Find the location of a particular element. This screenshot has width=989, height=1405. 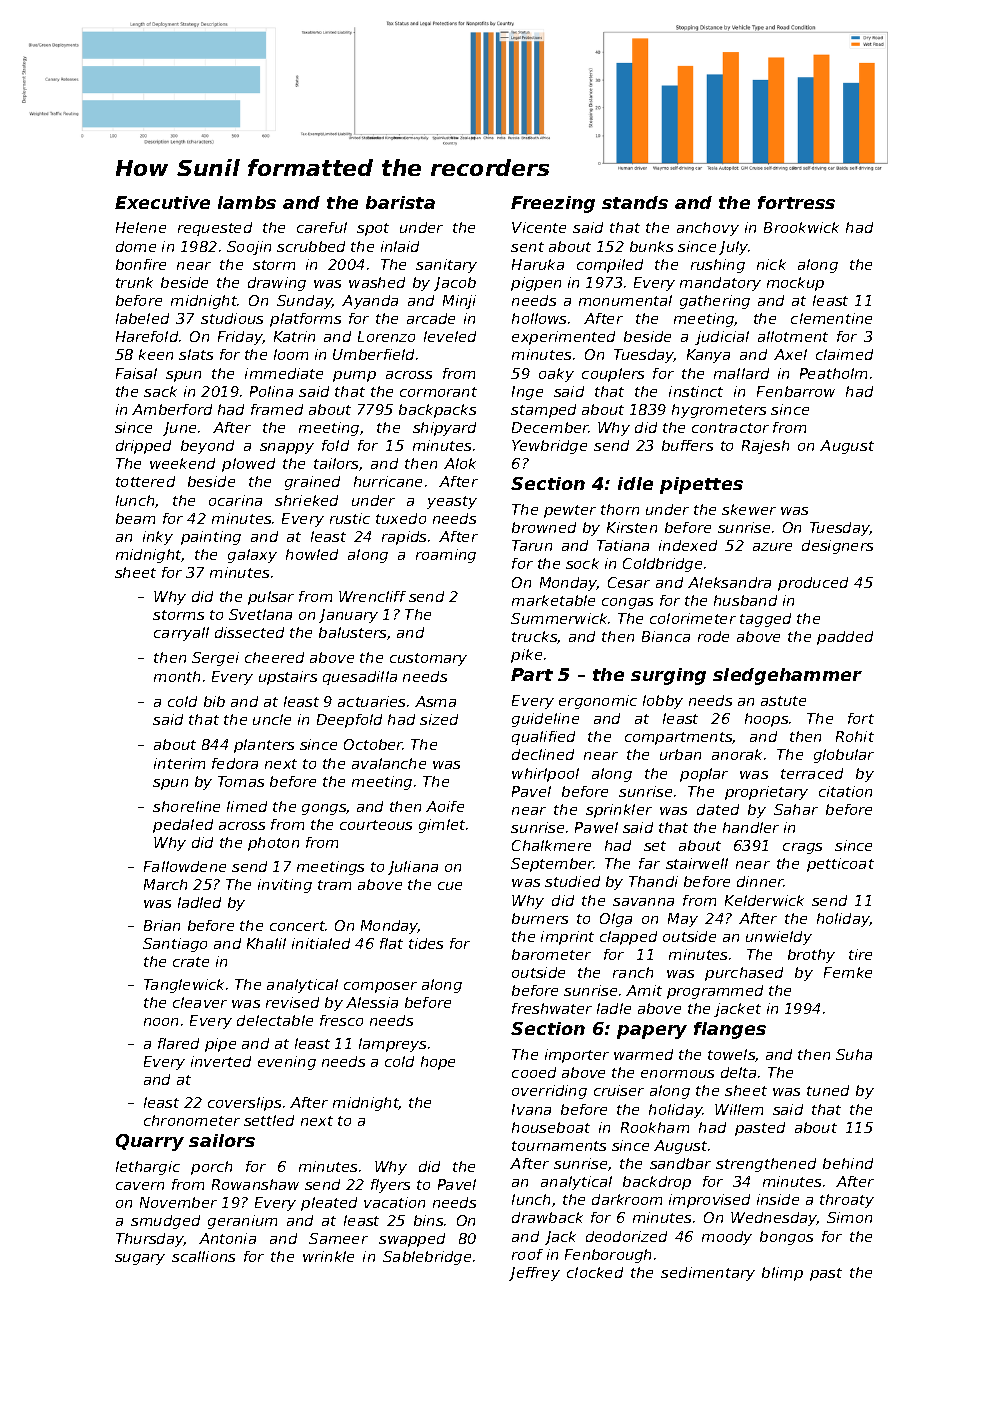

Ivana is located at coordinates (531, 1109).
